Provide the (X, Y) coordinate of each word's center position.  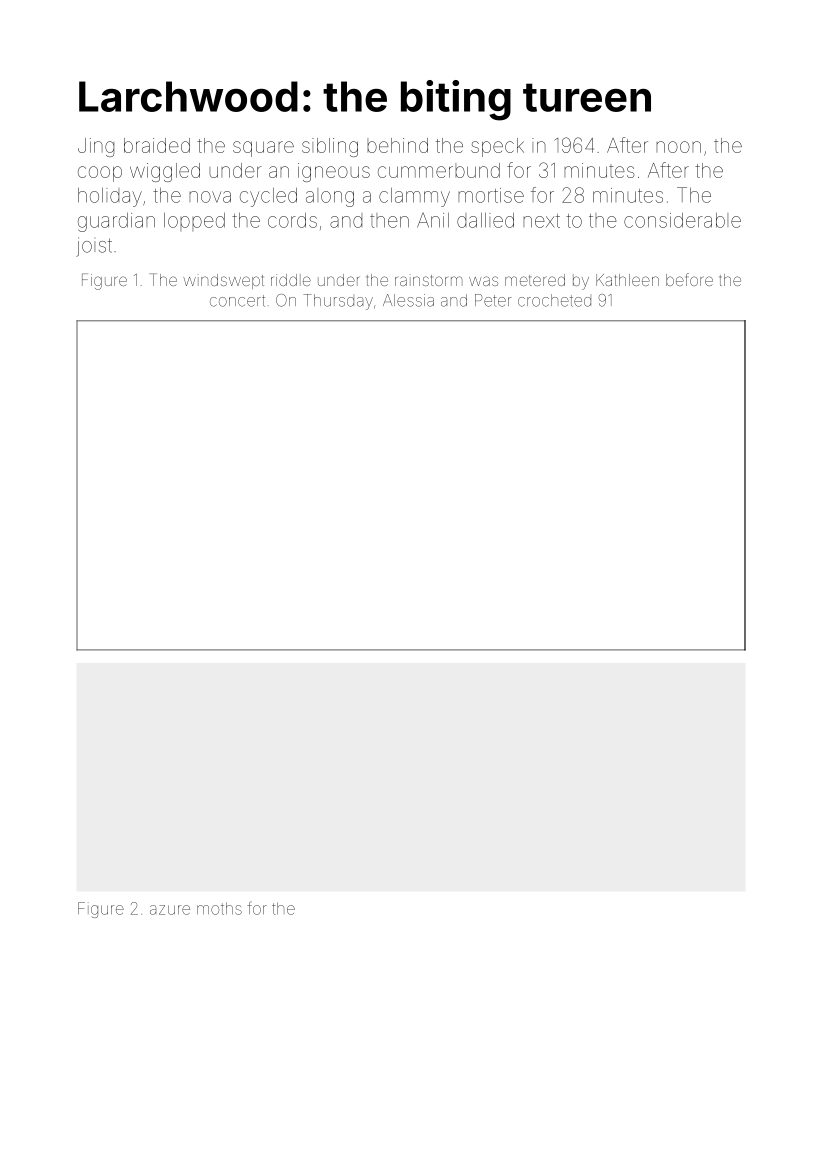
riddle (291, 280)
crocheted (554, 300)
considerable (682, 220)
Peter (493, 300)
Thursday (338, 302)
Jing (96, 147)
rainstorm (428, 280)
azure (170, 910)
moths (219, 908)
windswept (223, 281)
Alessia (408, 300)
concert (237, 301)
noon (678, 147)
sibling (330, 147)
